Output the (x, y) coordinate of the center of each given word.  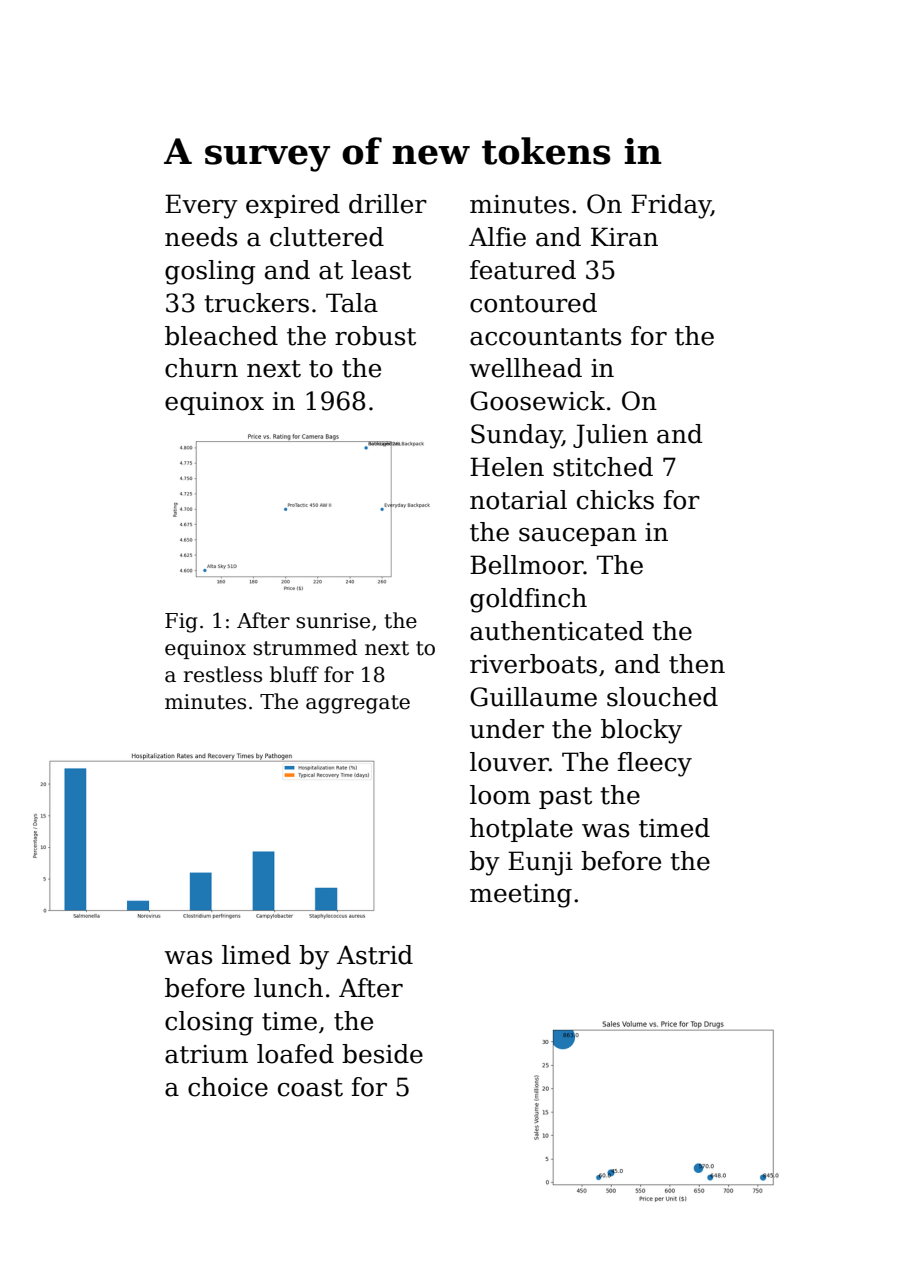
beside (382, 1054)
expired (293, 206)
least (381, 270)
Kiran (624, 237)
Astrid (375, 955)
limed (256, 955)
